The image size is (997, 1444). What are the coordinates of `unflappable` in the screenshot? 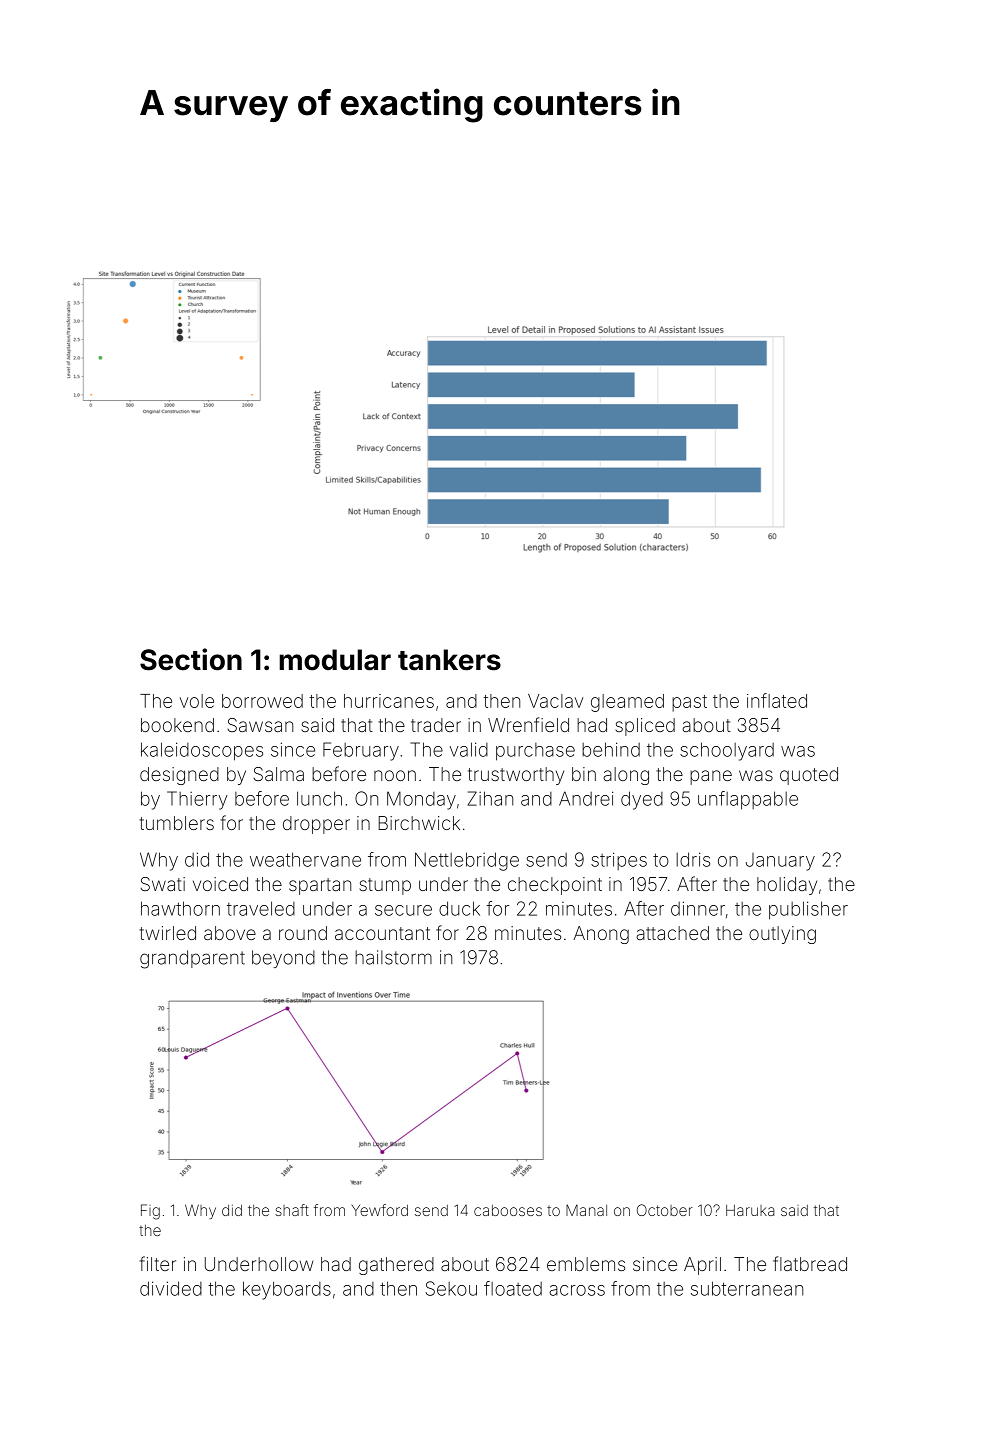 It's located at (748, 800).
